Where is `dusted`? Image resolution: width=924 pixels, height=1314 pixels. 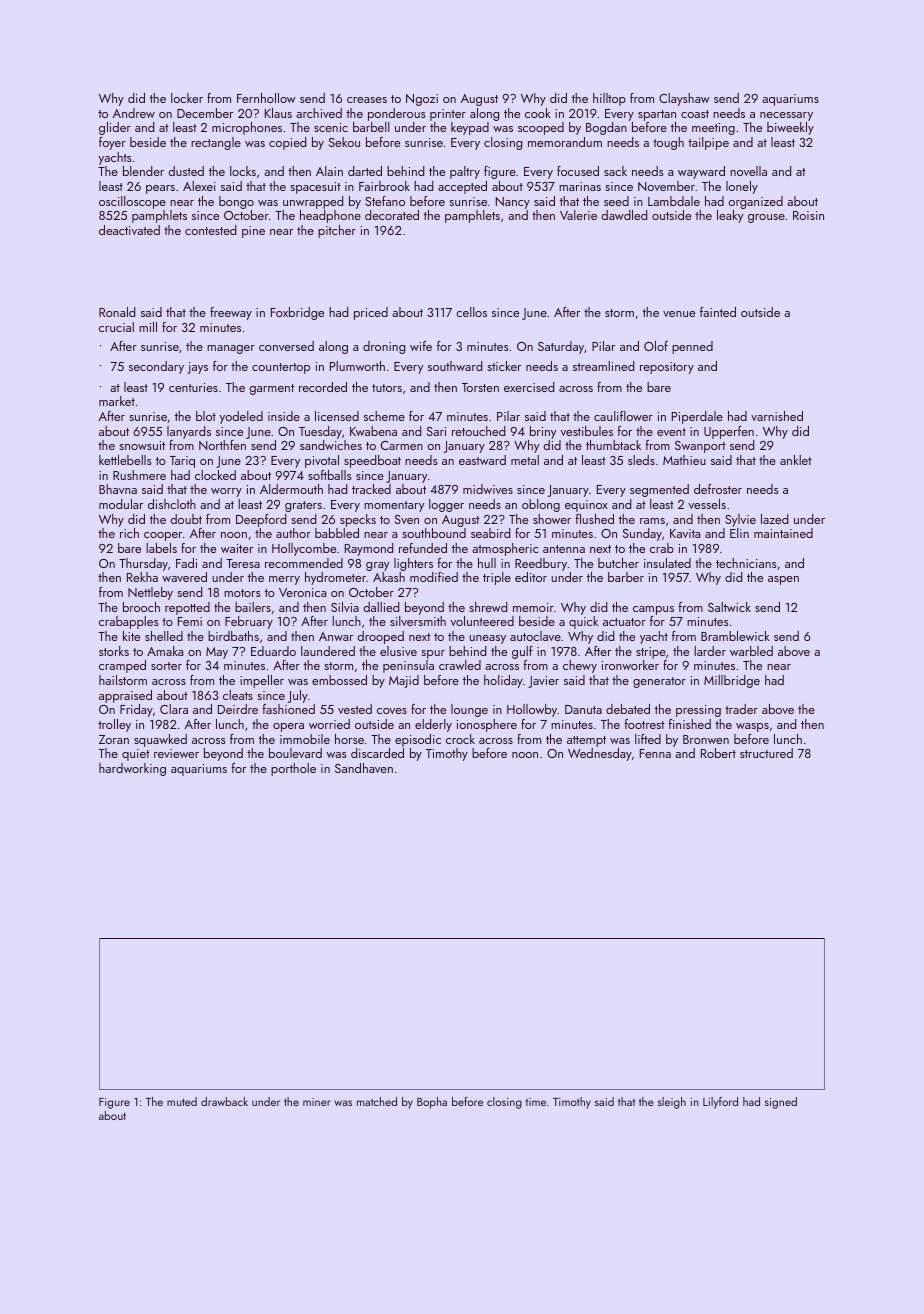
dusted is located at coordinates (186, 171).
